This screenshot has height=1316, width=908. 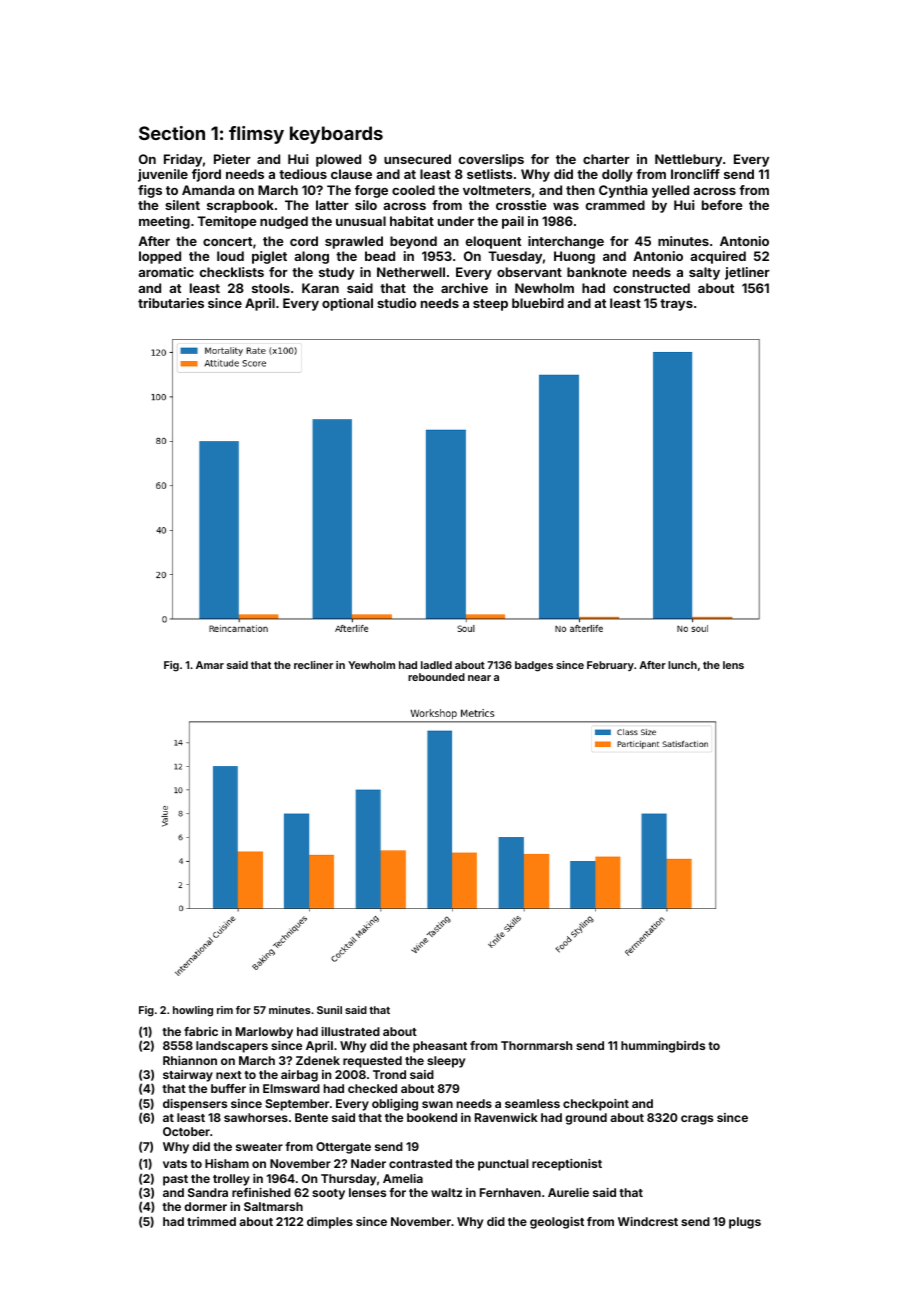 I want to click on jetliner, so click(x=747, y=273).
